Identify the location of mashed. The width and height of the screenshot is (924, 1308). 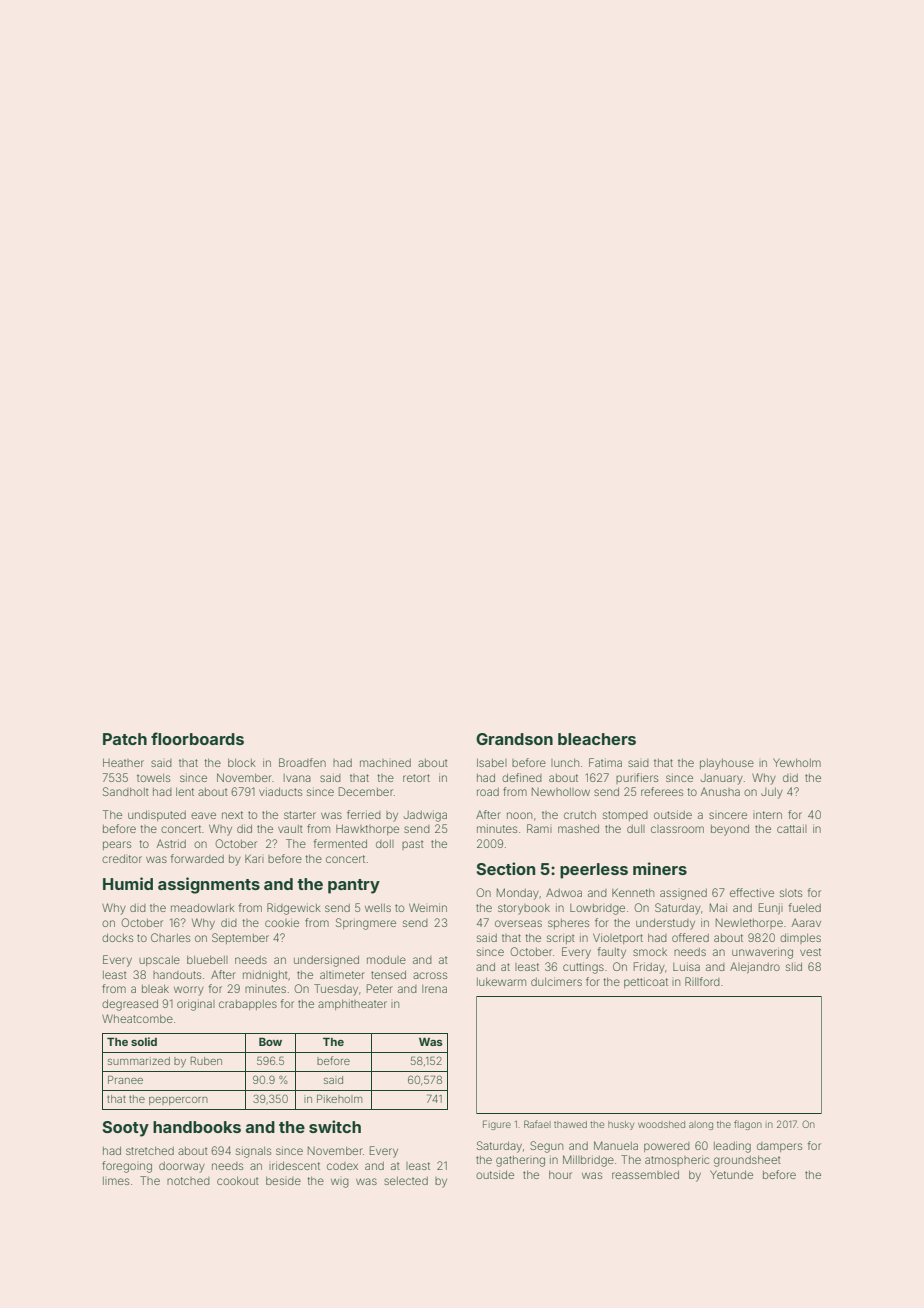
(578, 829).
